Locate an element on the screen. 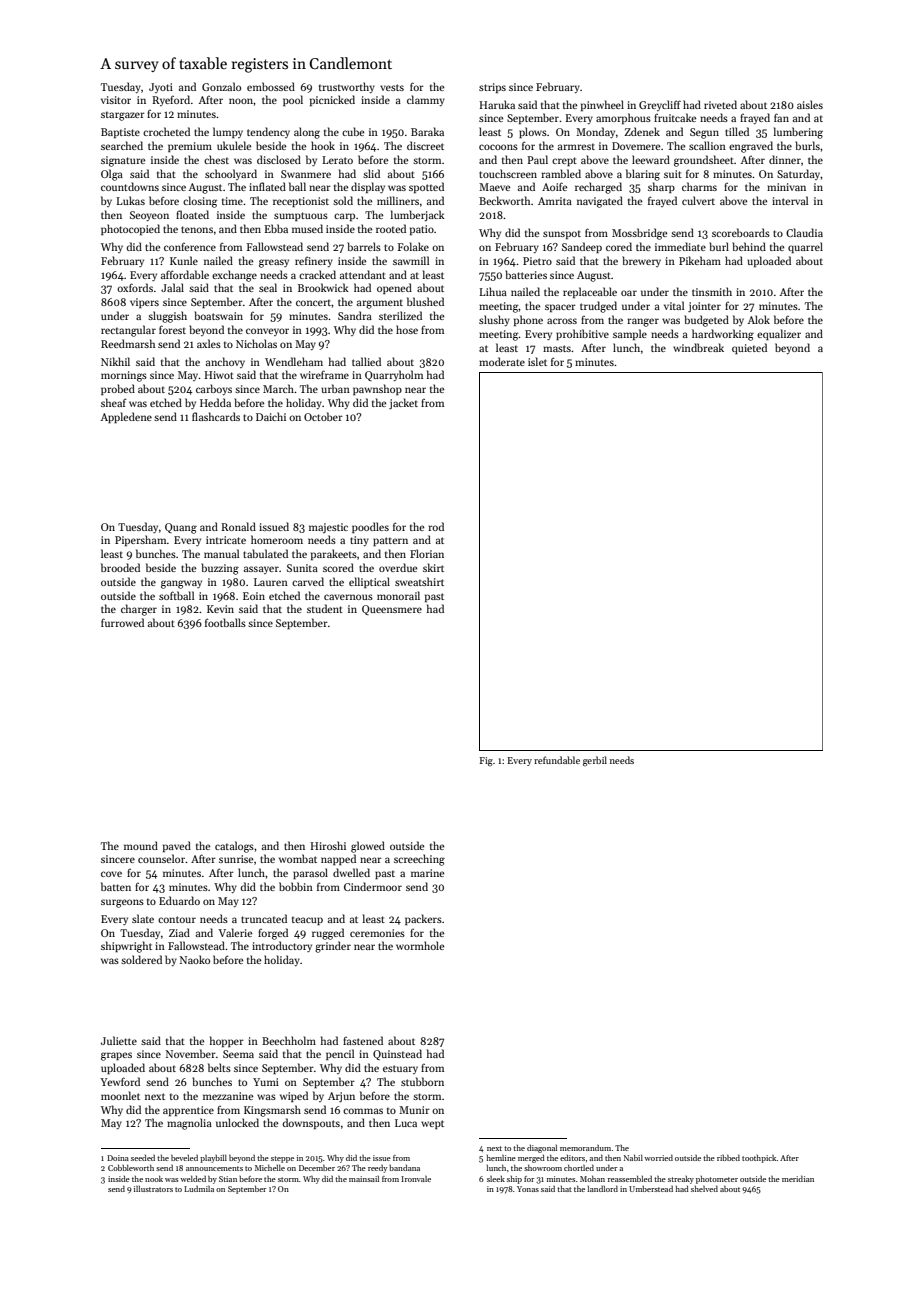 This screenshot has height=1308, width=924. islet is located at coordinates (537, 361).
